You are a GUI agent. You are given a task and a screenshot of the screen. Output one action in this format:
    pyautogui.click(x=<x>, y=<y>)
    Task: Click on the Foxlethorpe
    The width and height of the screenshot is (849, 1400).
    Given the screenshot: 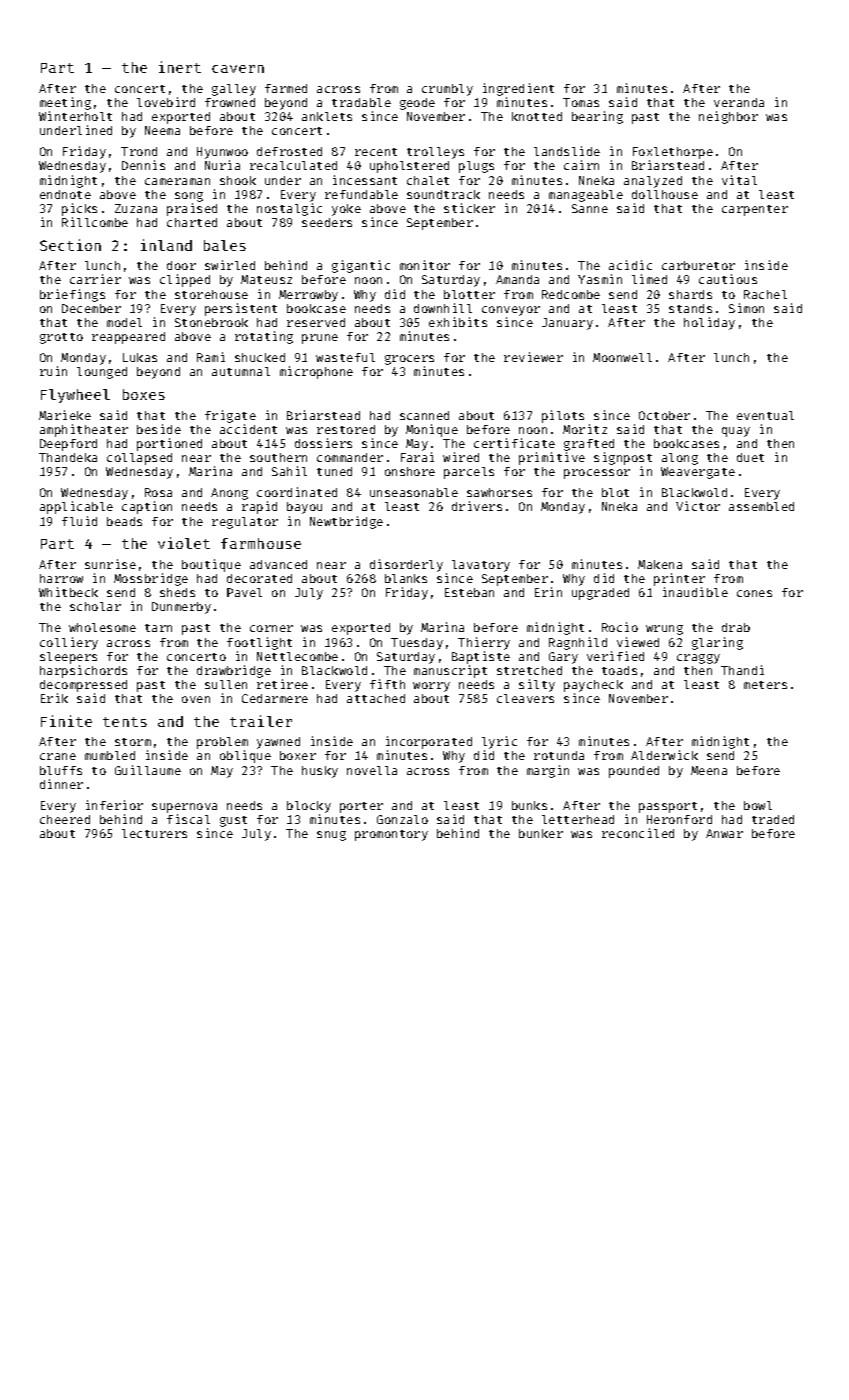 What is the action you would take?
    pyautogui.click(x=673, y=153)
